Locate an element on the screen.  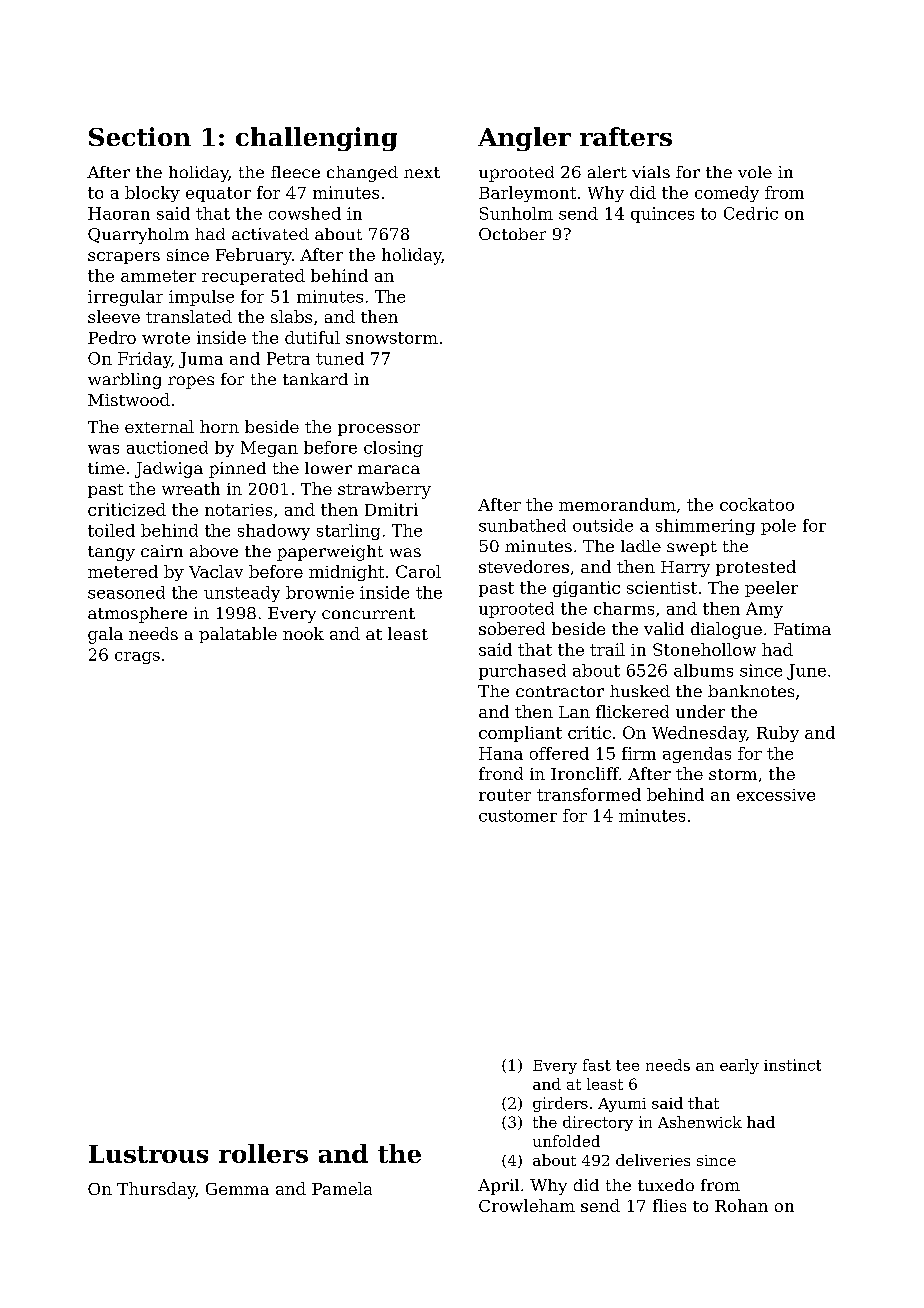
stevedores is located at coordinates (524, 566).
